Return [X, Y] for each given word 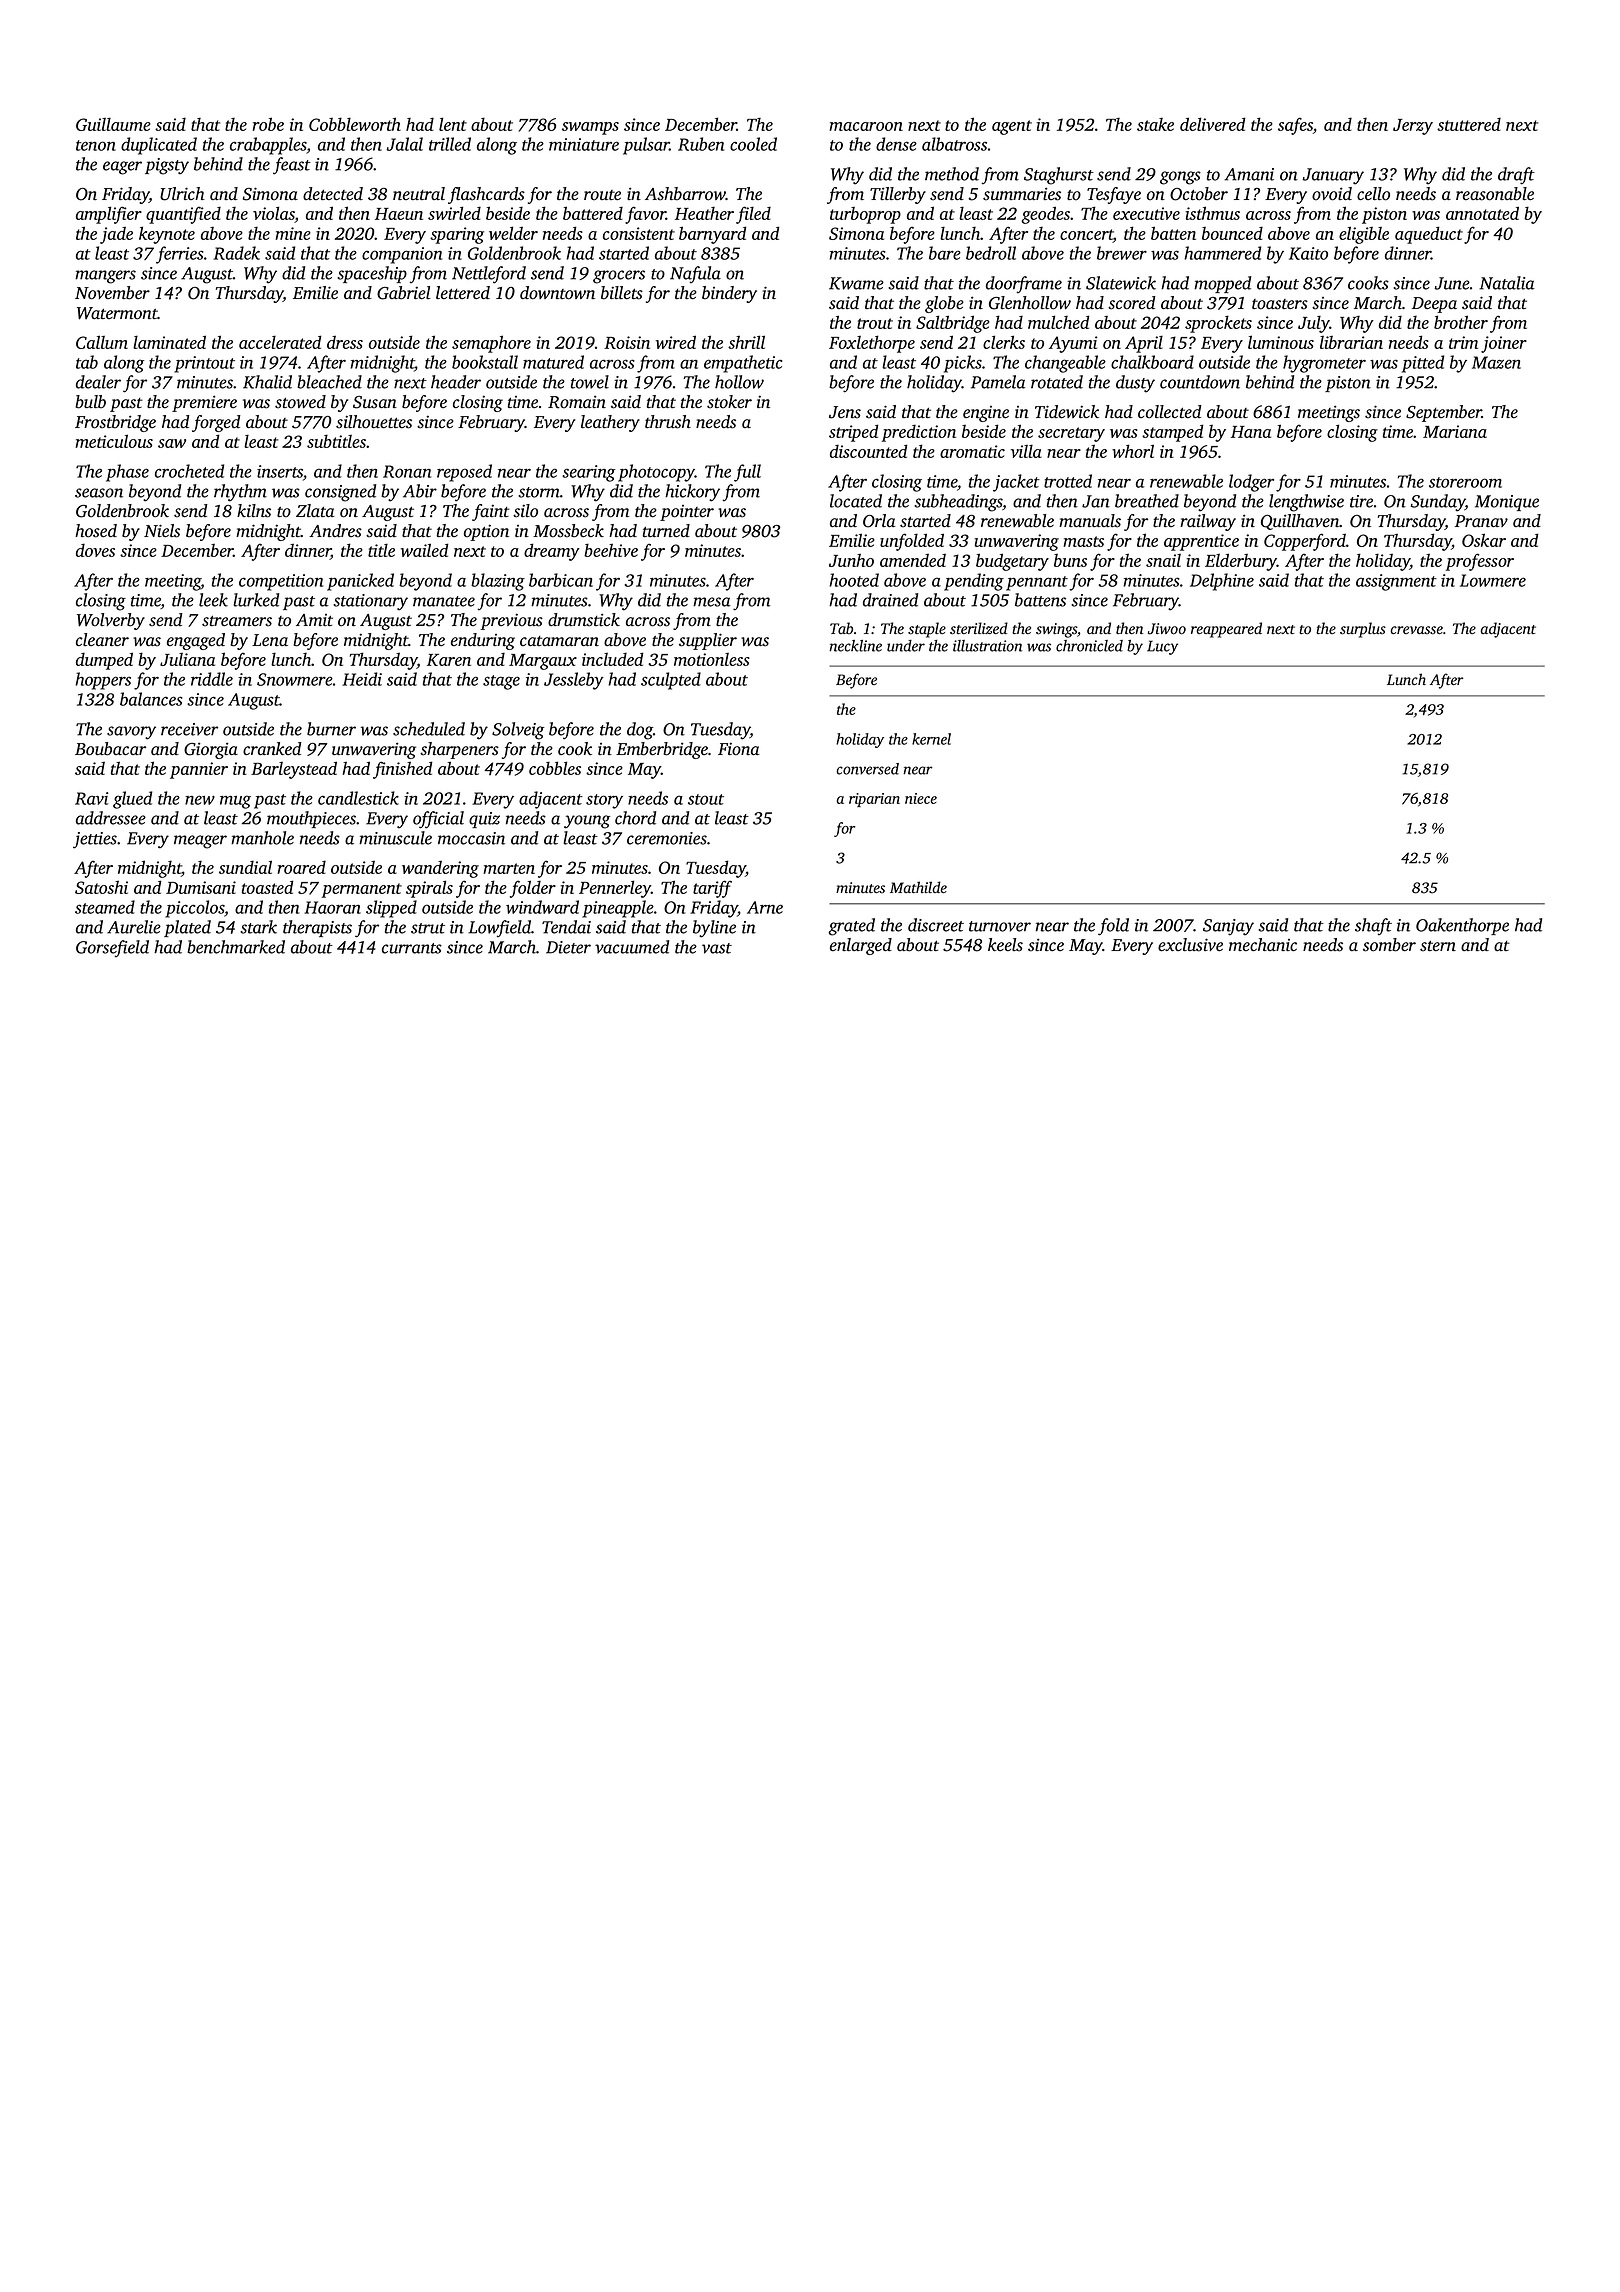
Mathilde [918, 887]
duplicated [159, 146]
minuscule [395, 838]
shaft [1373, 926]
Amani [1249, 174]
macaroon [866, 126]
